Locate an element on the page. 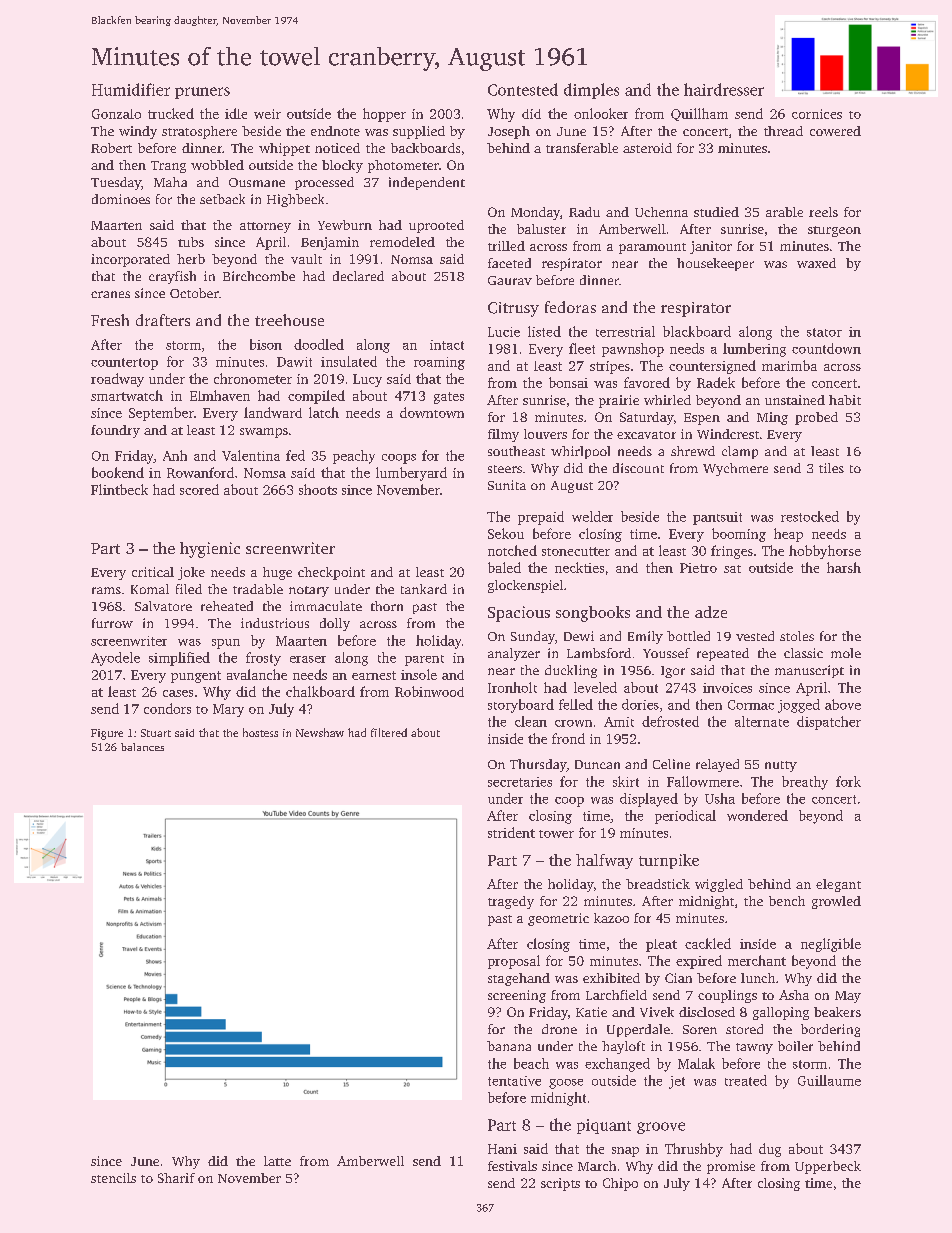 This document has width=952, height=1233. stencils is located at coordinates (113, 1178).
